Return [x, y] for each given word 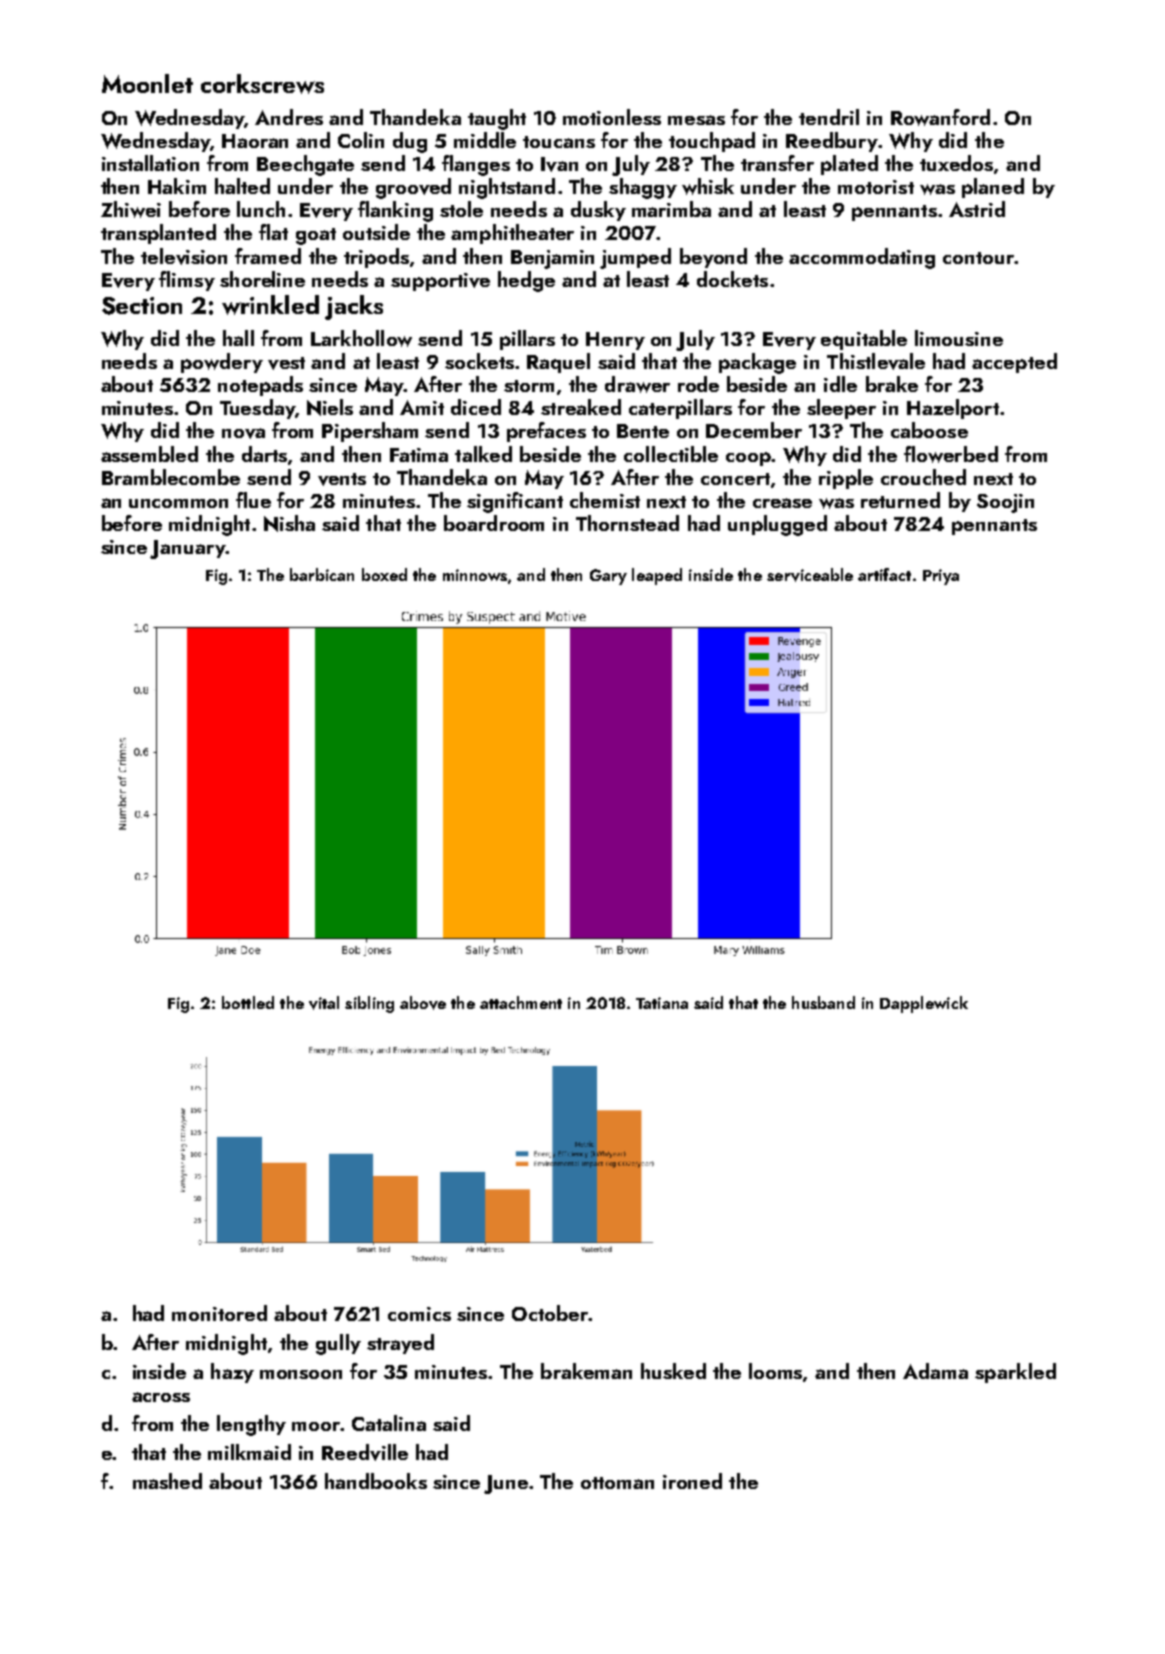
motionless [612, 117]
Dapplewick [924, 1004]
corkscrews [262, 84]
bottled [248, 1002]
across [161, 1397]
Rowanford [940, 117]
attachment [521, 1002]
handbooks [376, 1481]
